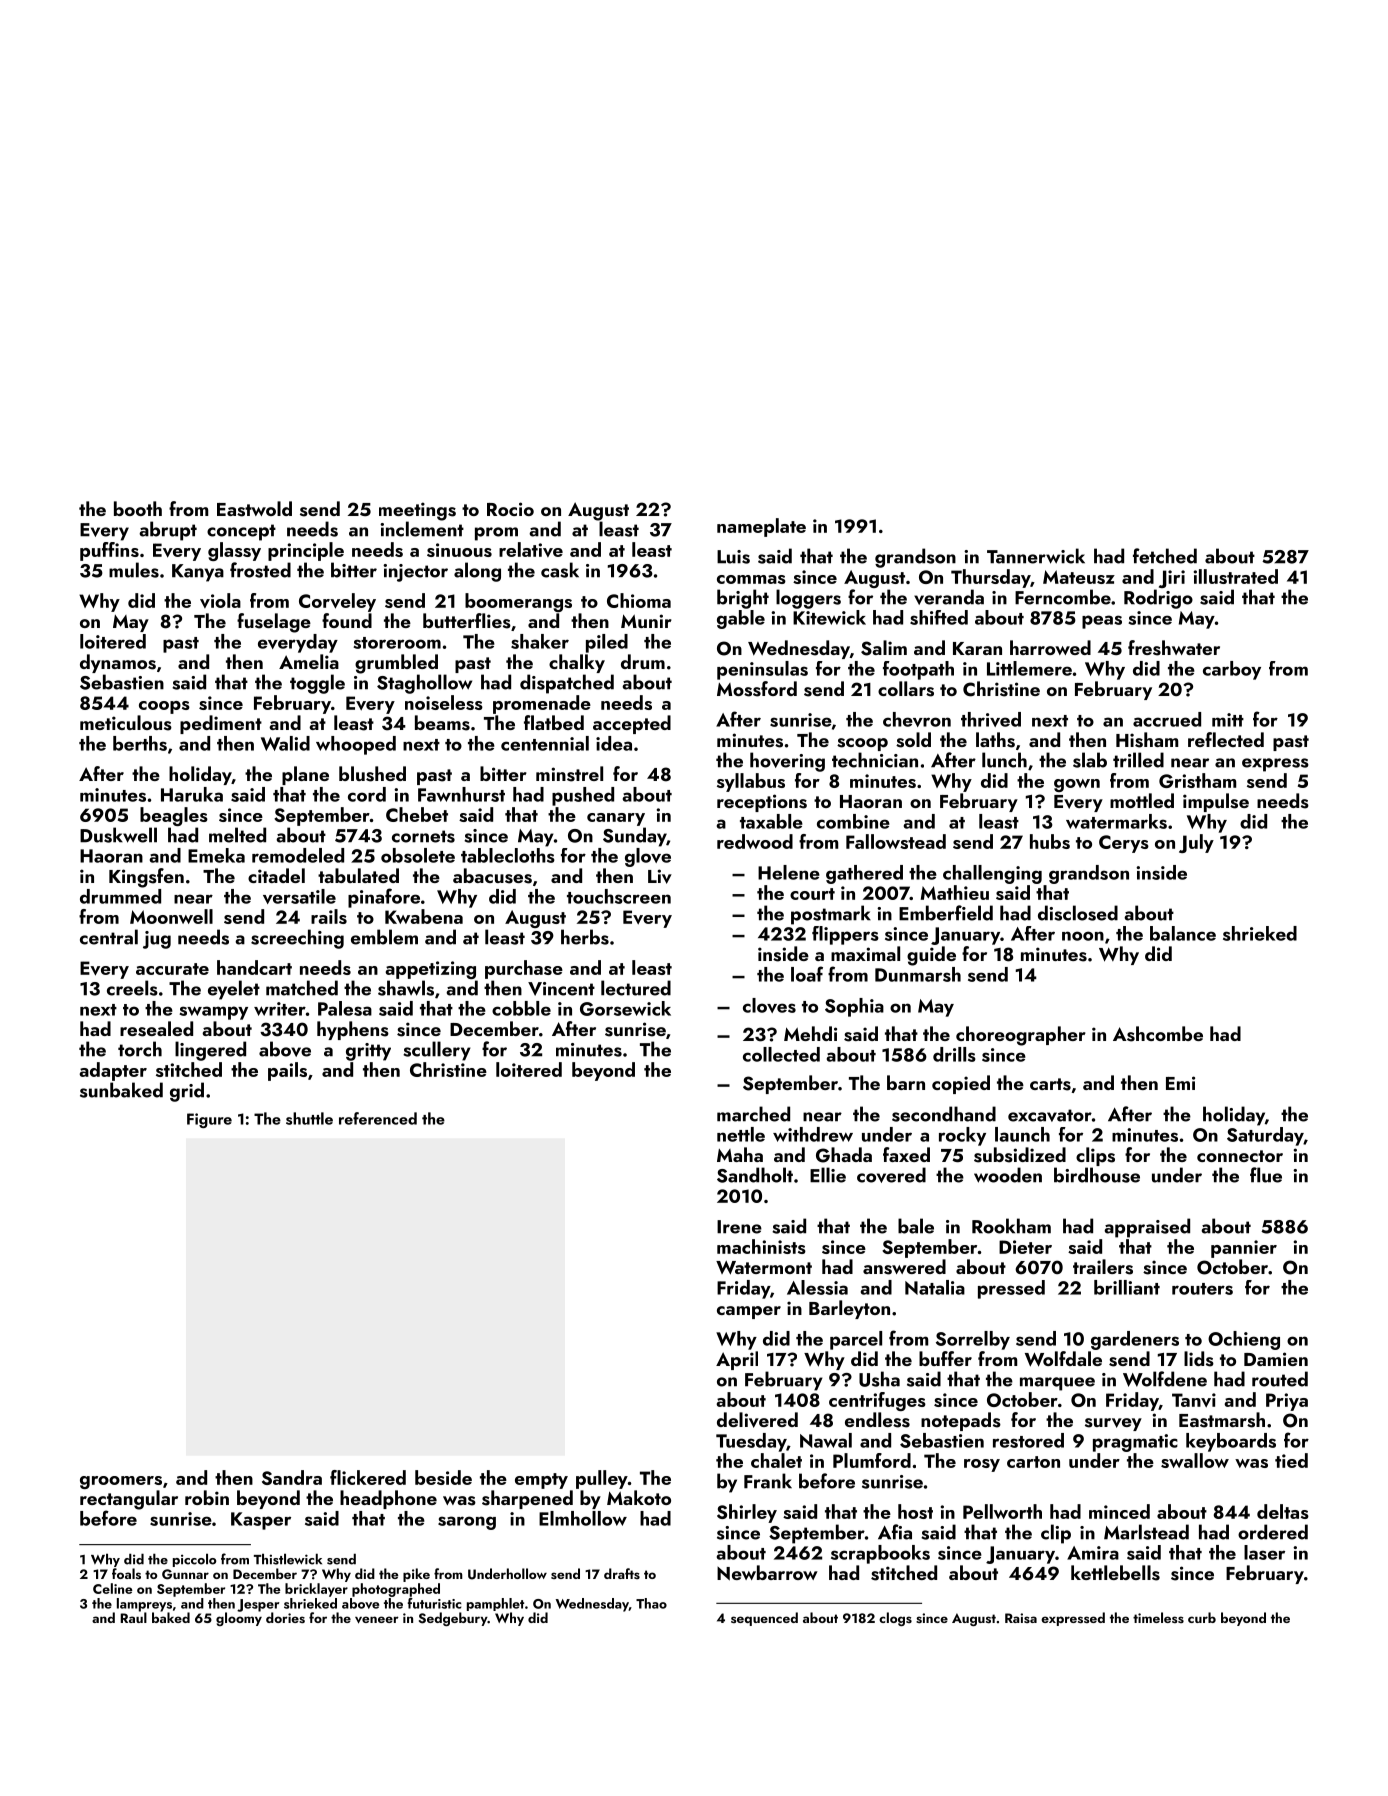 The height and width of the screenshot is (1796, 1388). I want to click on loggers, so click(808, 599).
